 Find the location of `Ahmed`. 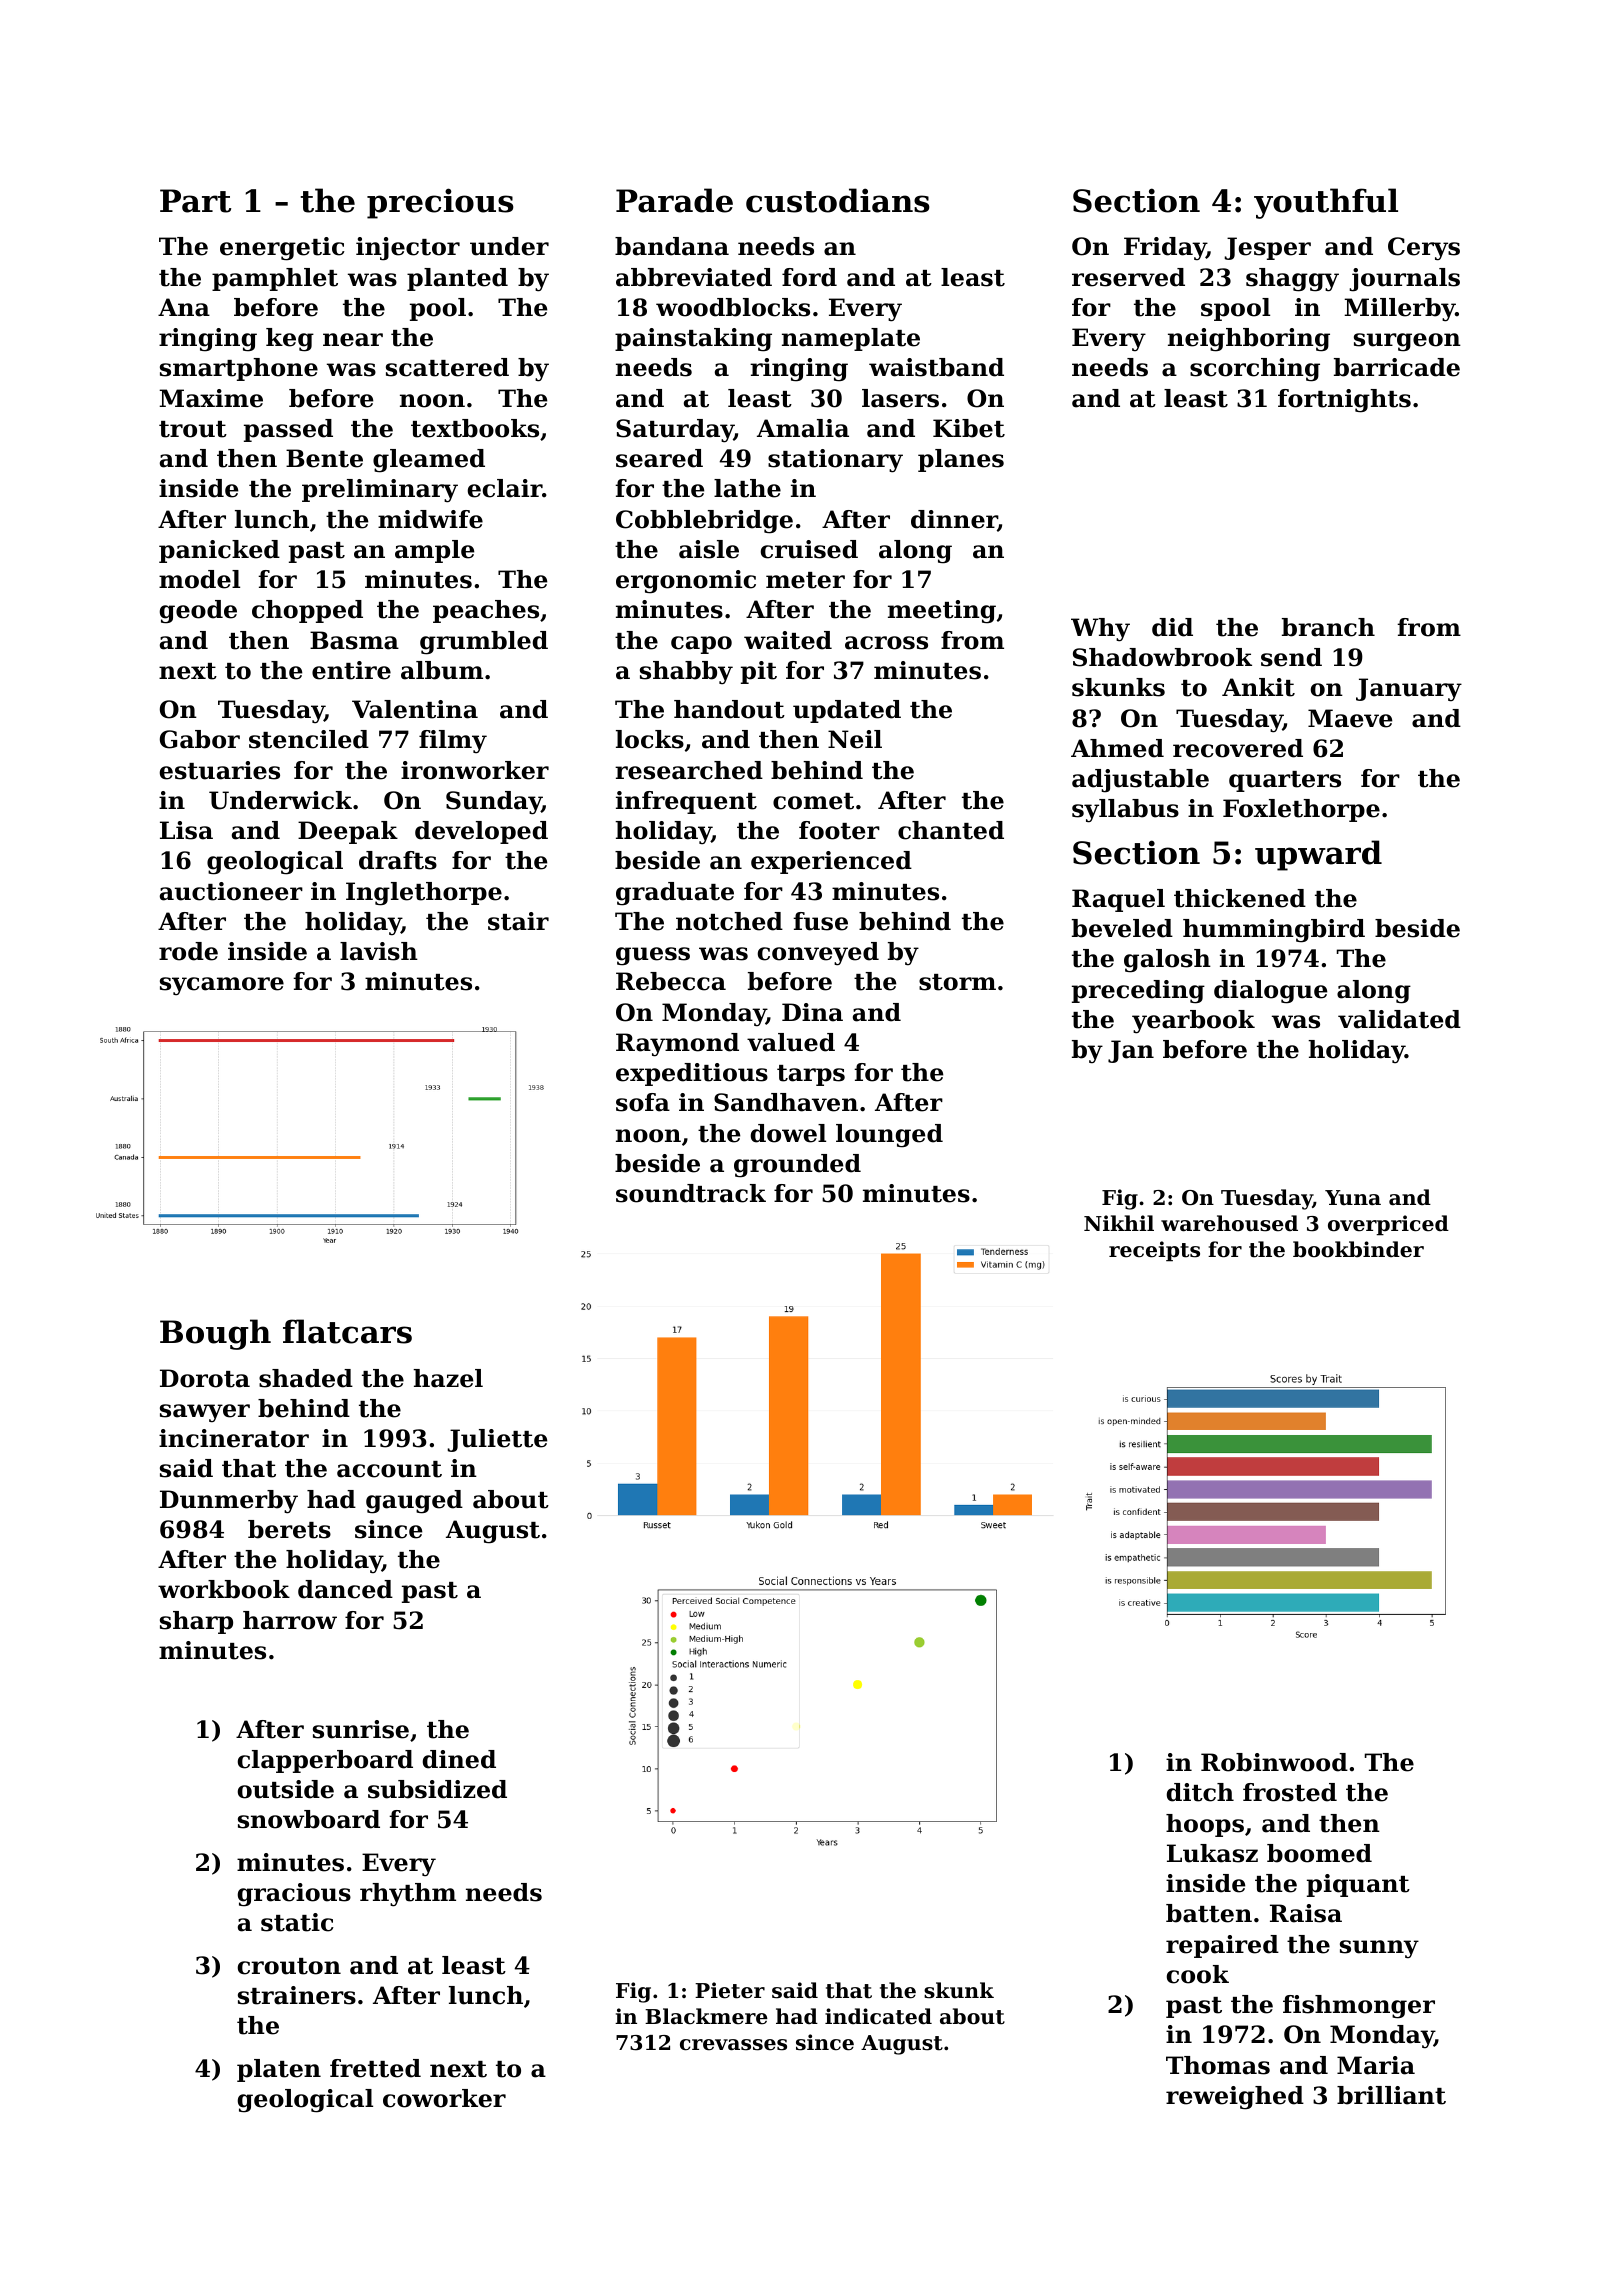

Ahmed is located at coordinates (1117, 748).
